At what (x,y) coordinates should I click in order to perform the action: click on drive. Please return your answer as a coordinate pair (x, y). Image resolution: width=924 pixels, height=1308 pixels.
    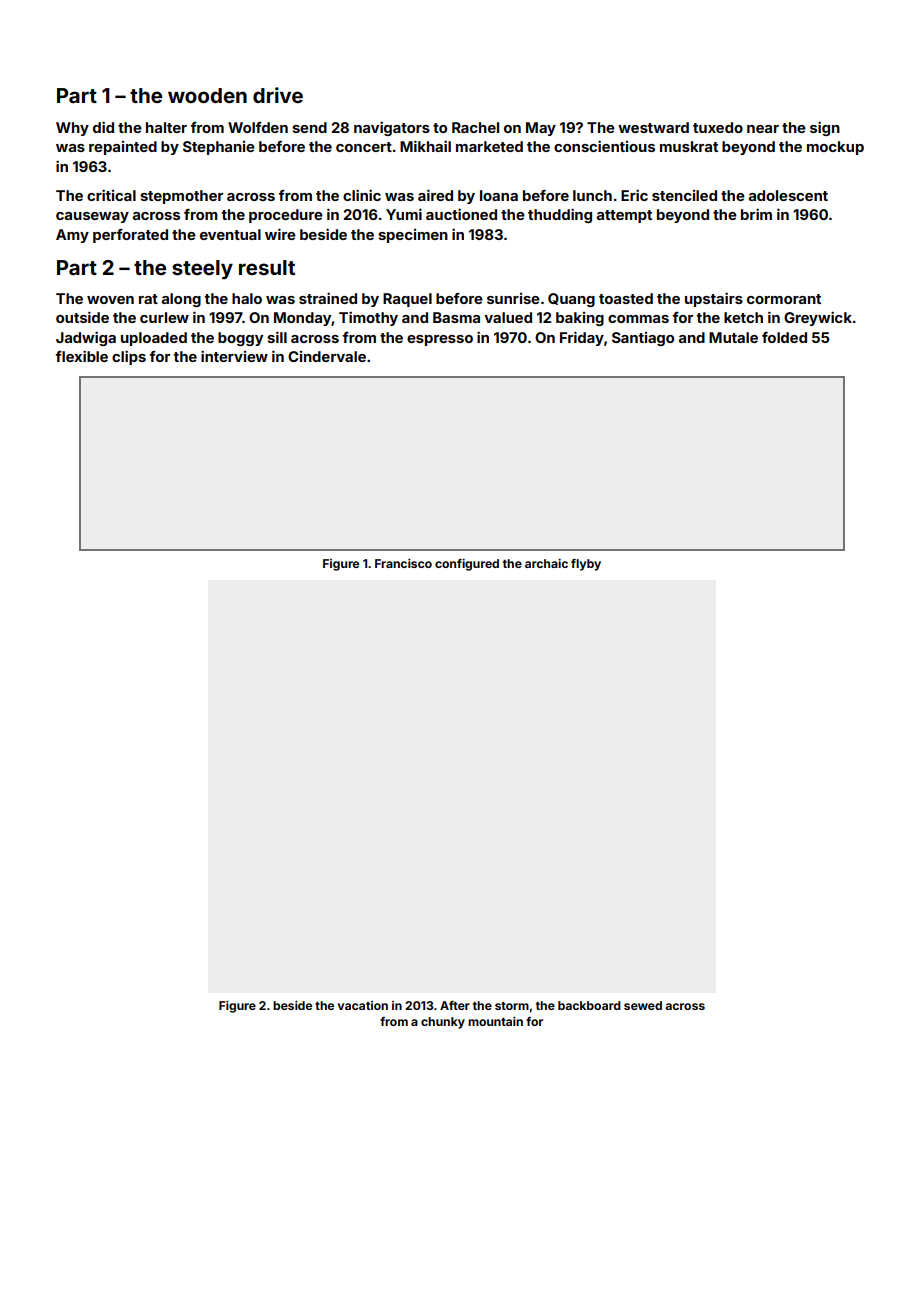
    Looking at the image, I should click on (278, 95).
